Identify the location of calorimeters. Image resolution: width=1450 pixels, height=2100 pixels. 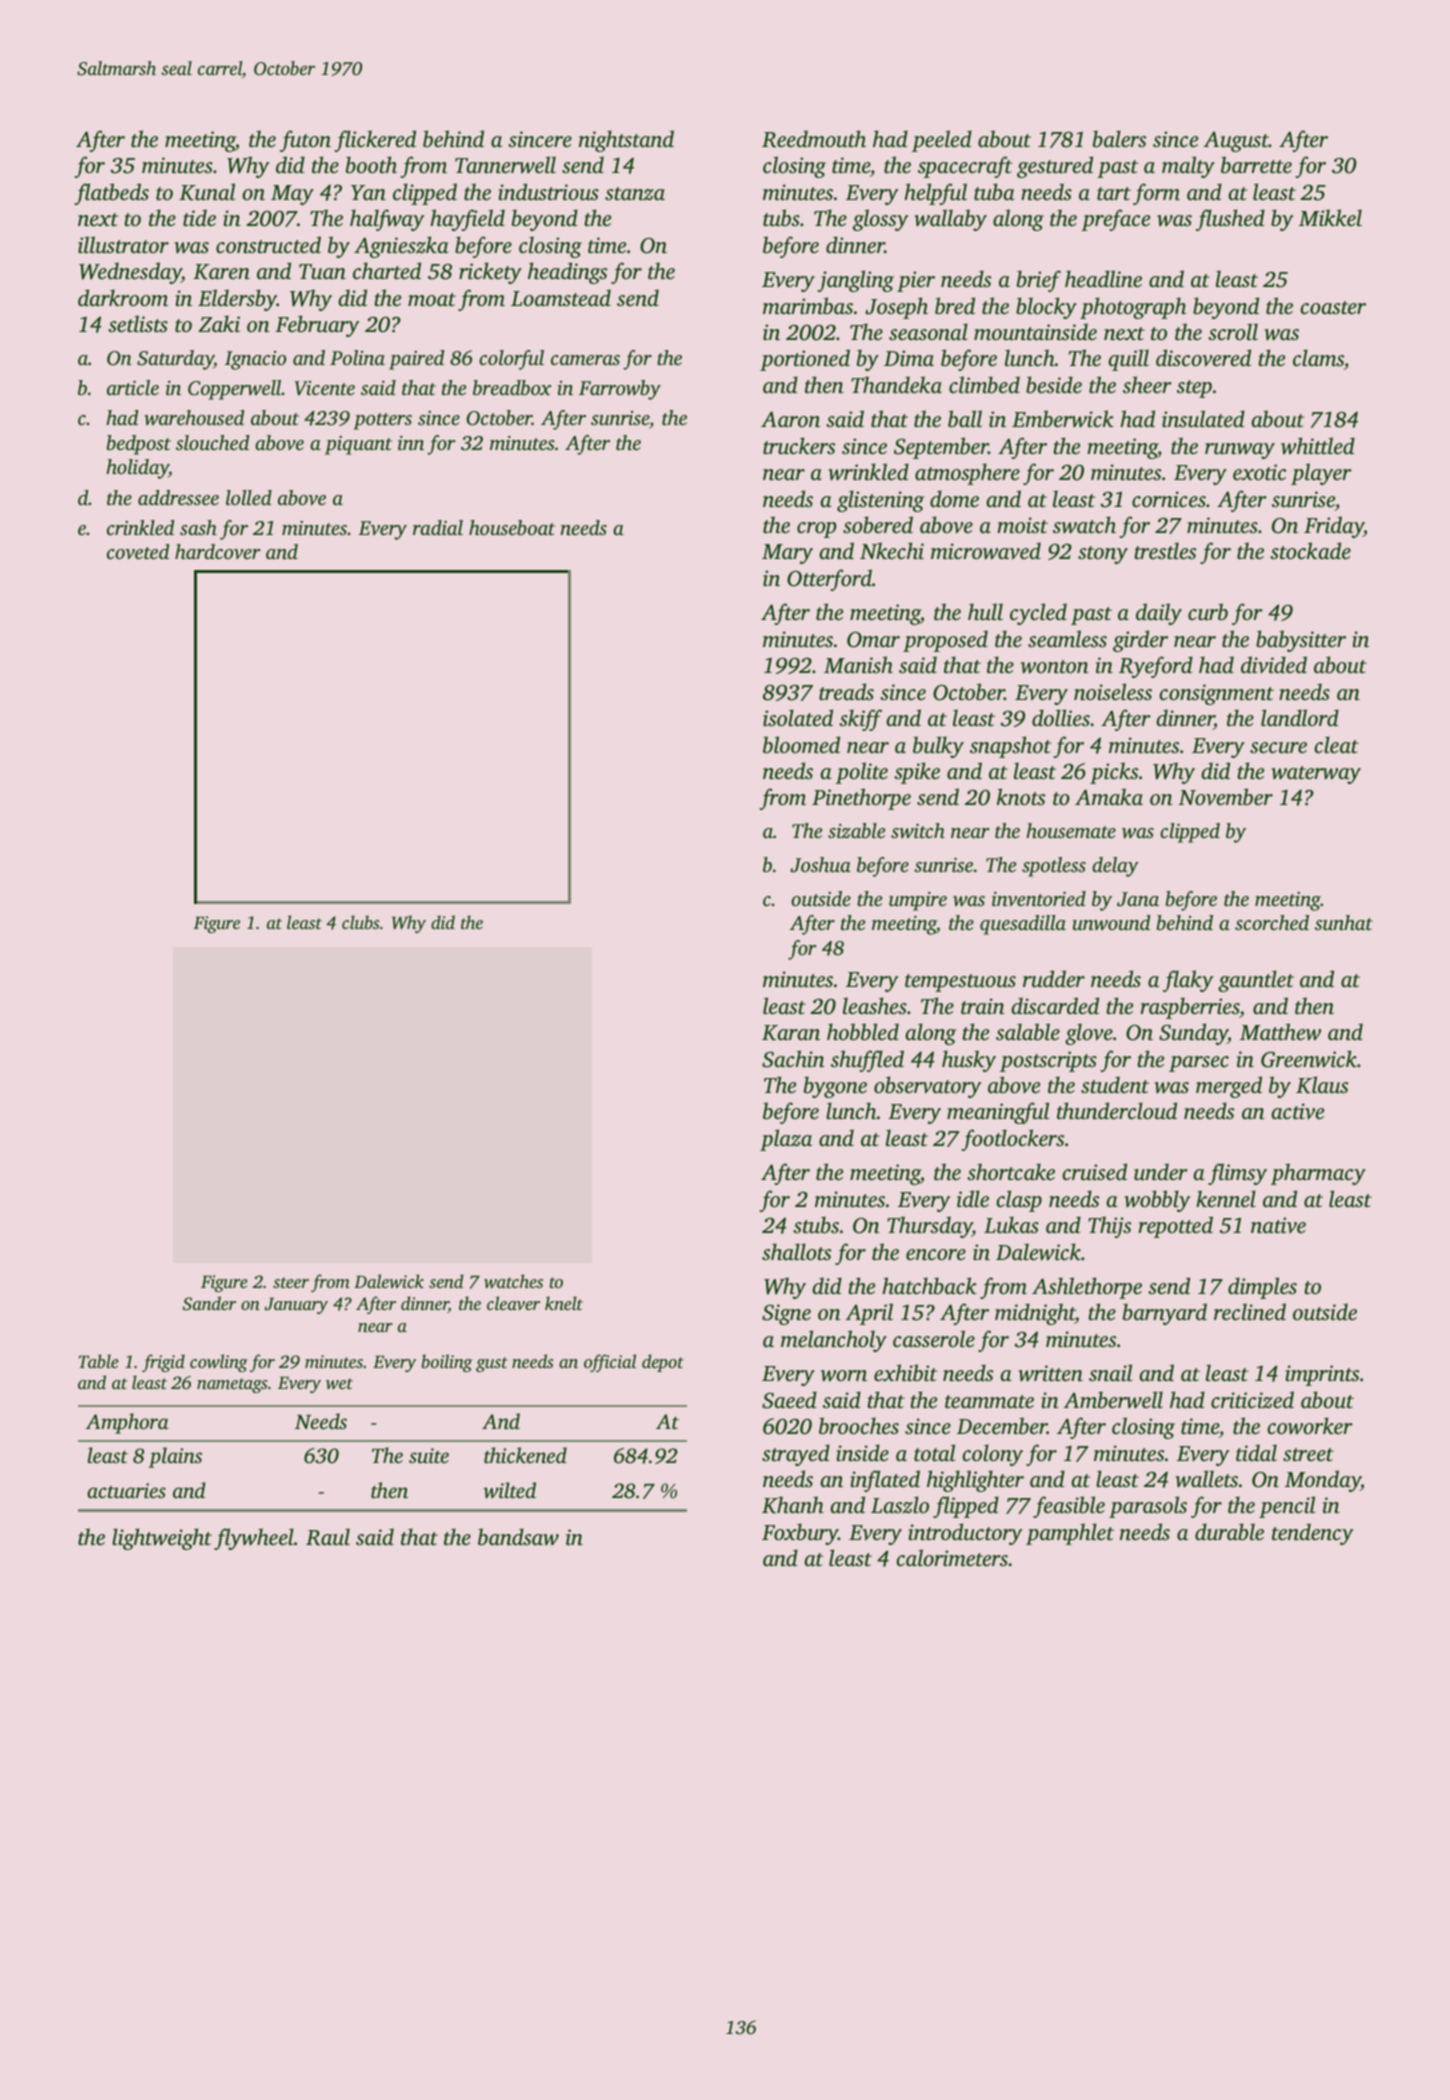
(952, 1557).
